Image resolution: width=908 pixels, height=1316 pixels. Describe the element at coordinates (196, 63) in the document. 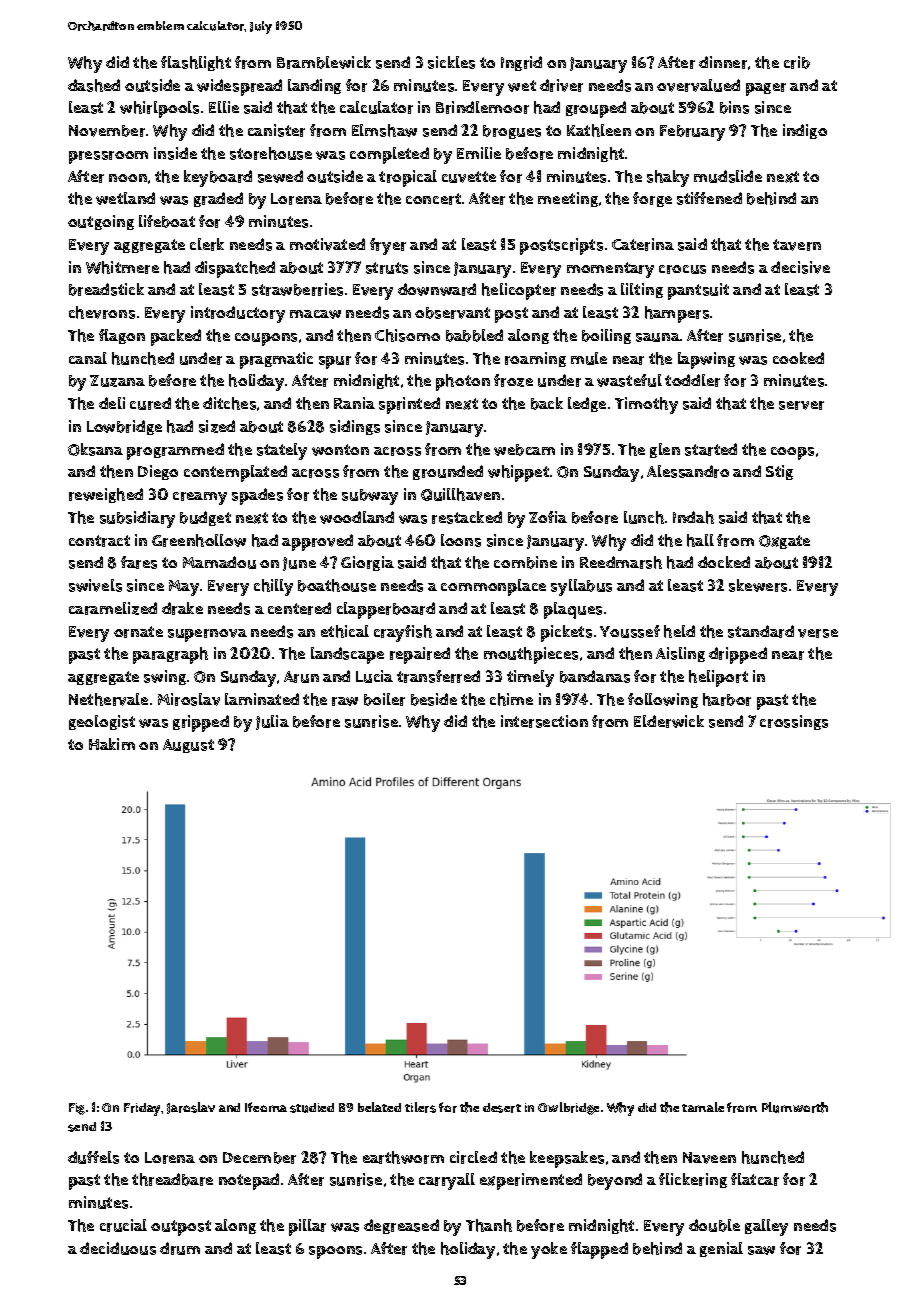

I see `flashlight` at that location.
